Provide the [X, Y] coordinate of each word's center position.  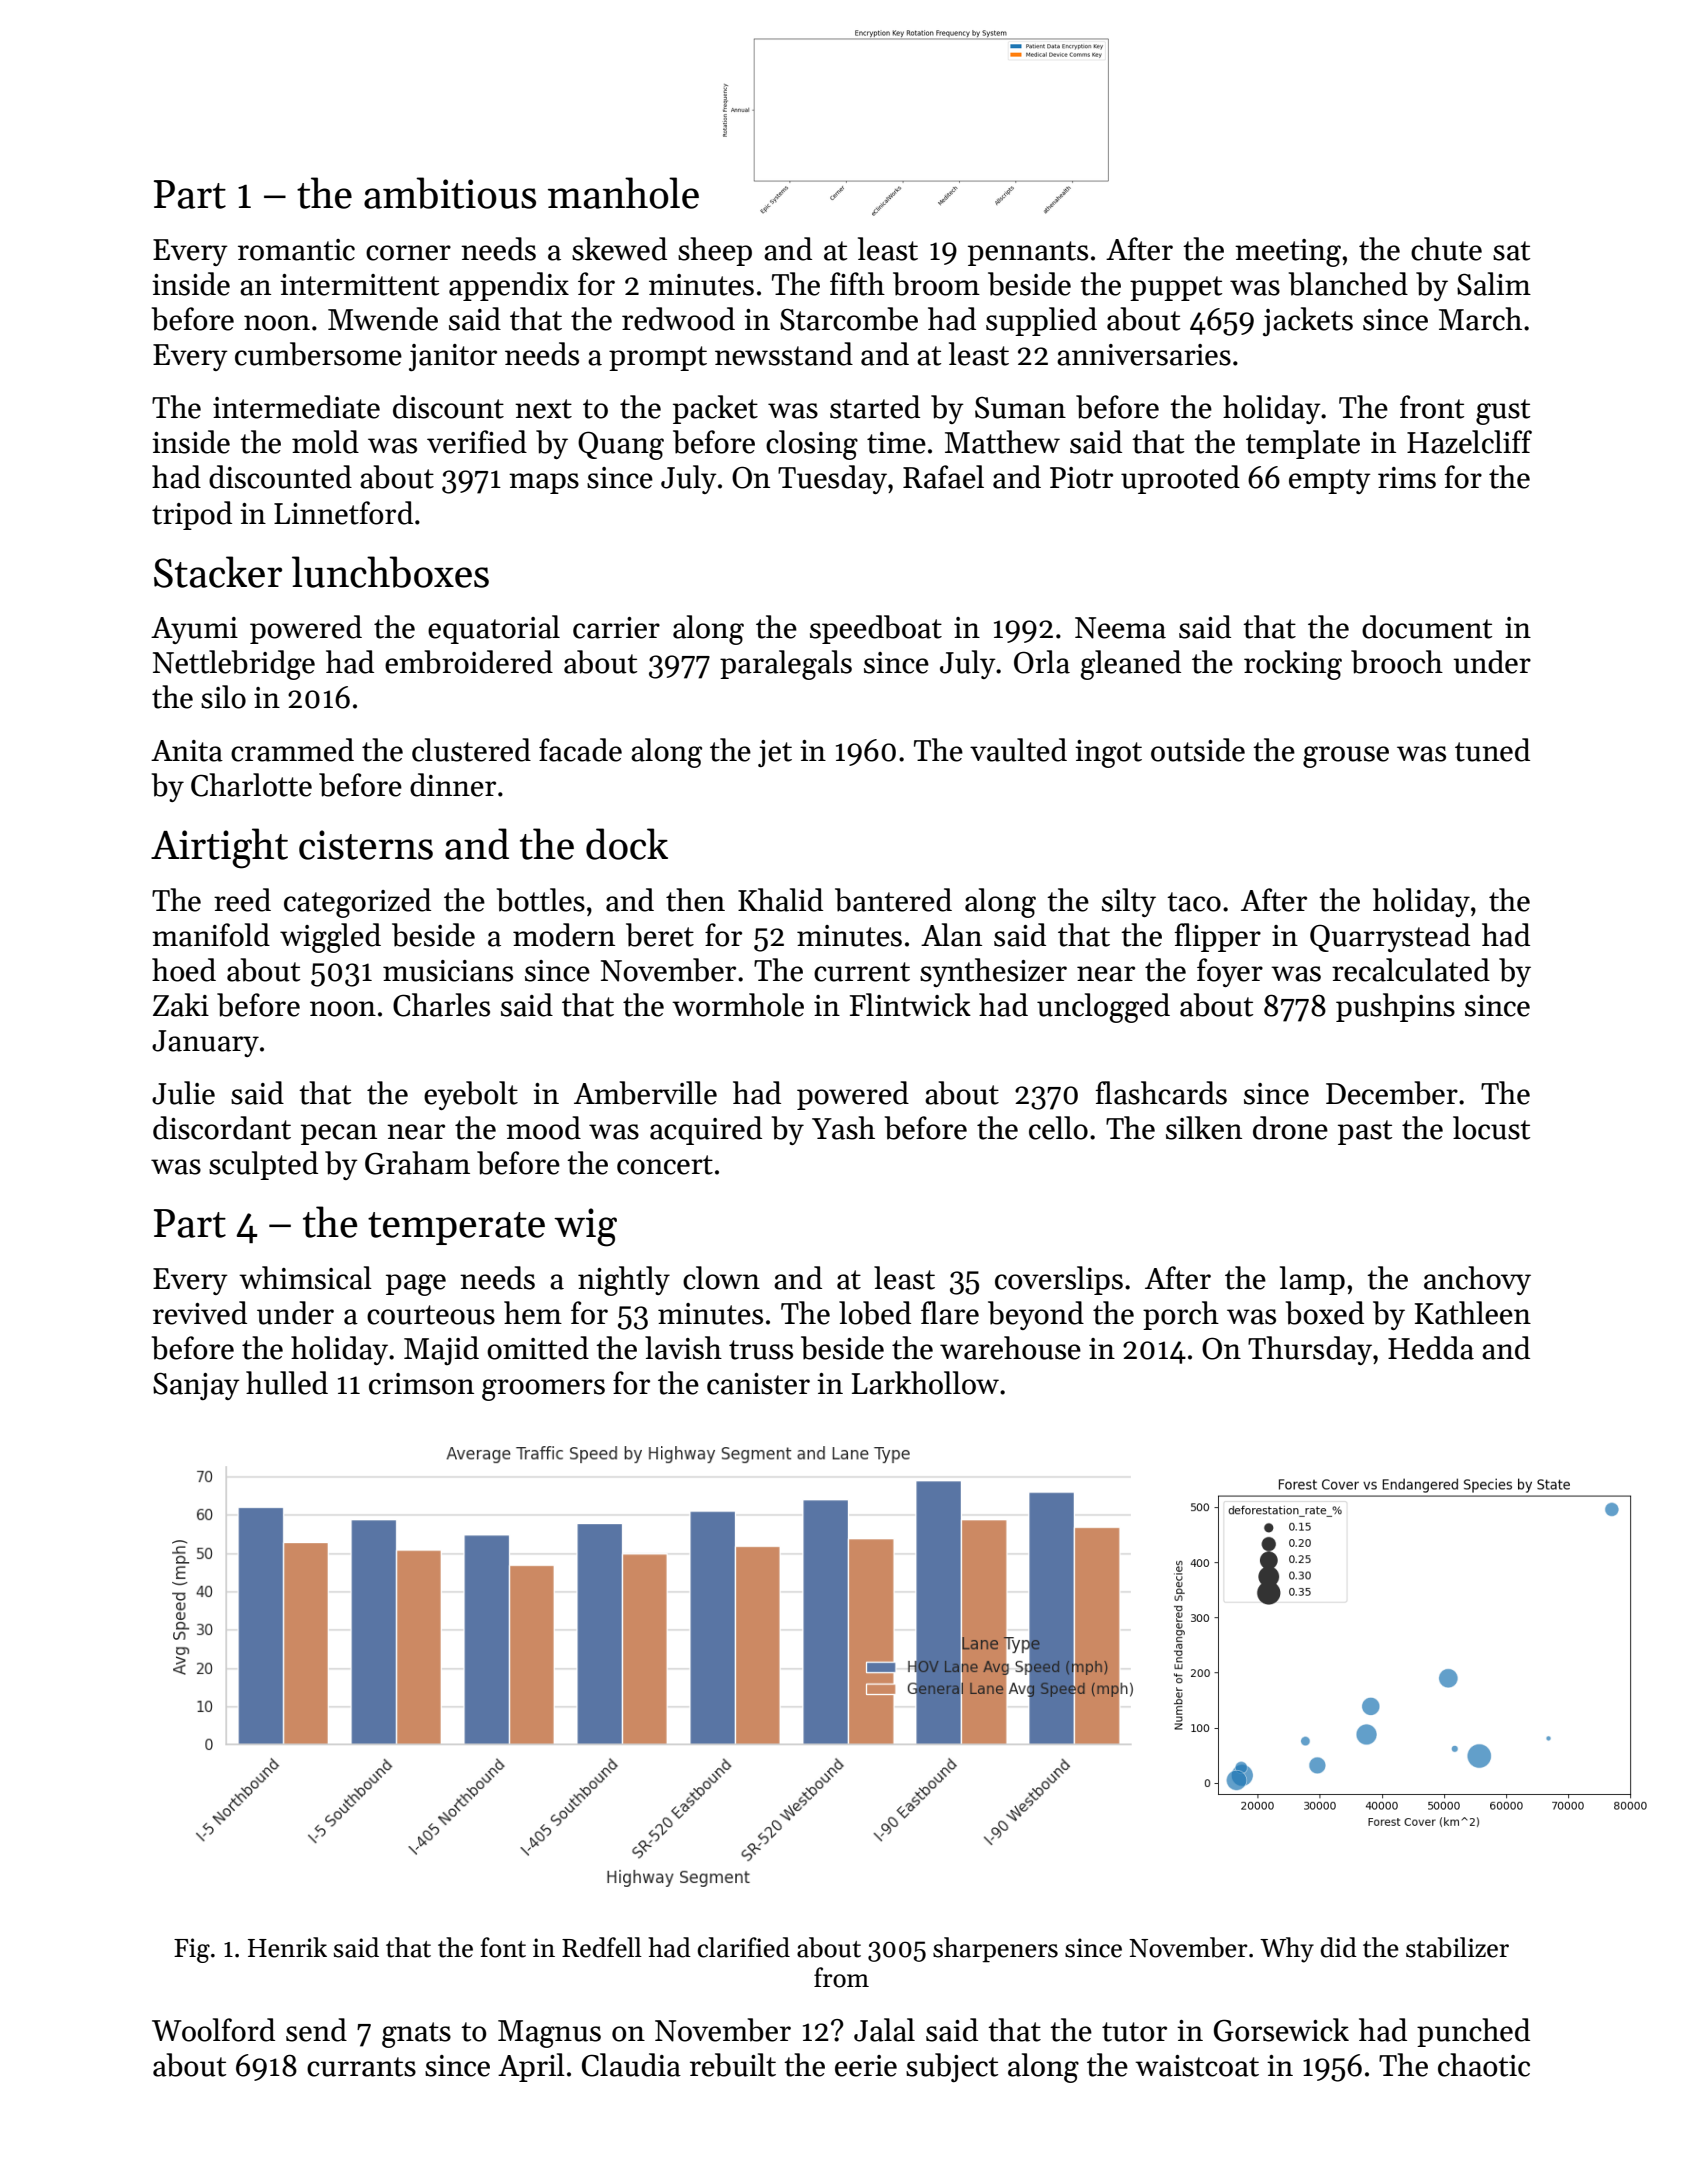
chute [1446, 249]
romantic [296, 250]
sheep [715, 251]
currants [361, 2067]
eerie [866, 2066]
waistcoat [1197, 2066]
